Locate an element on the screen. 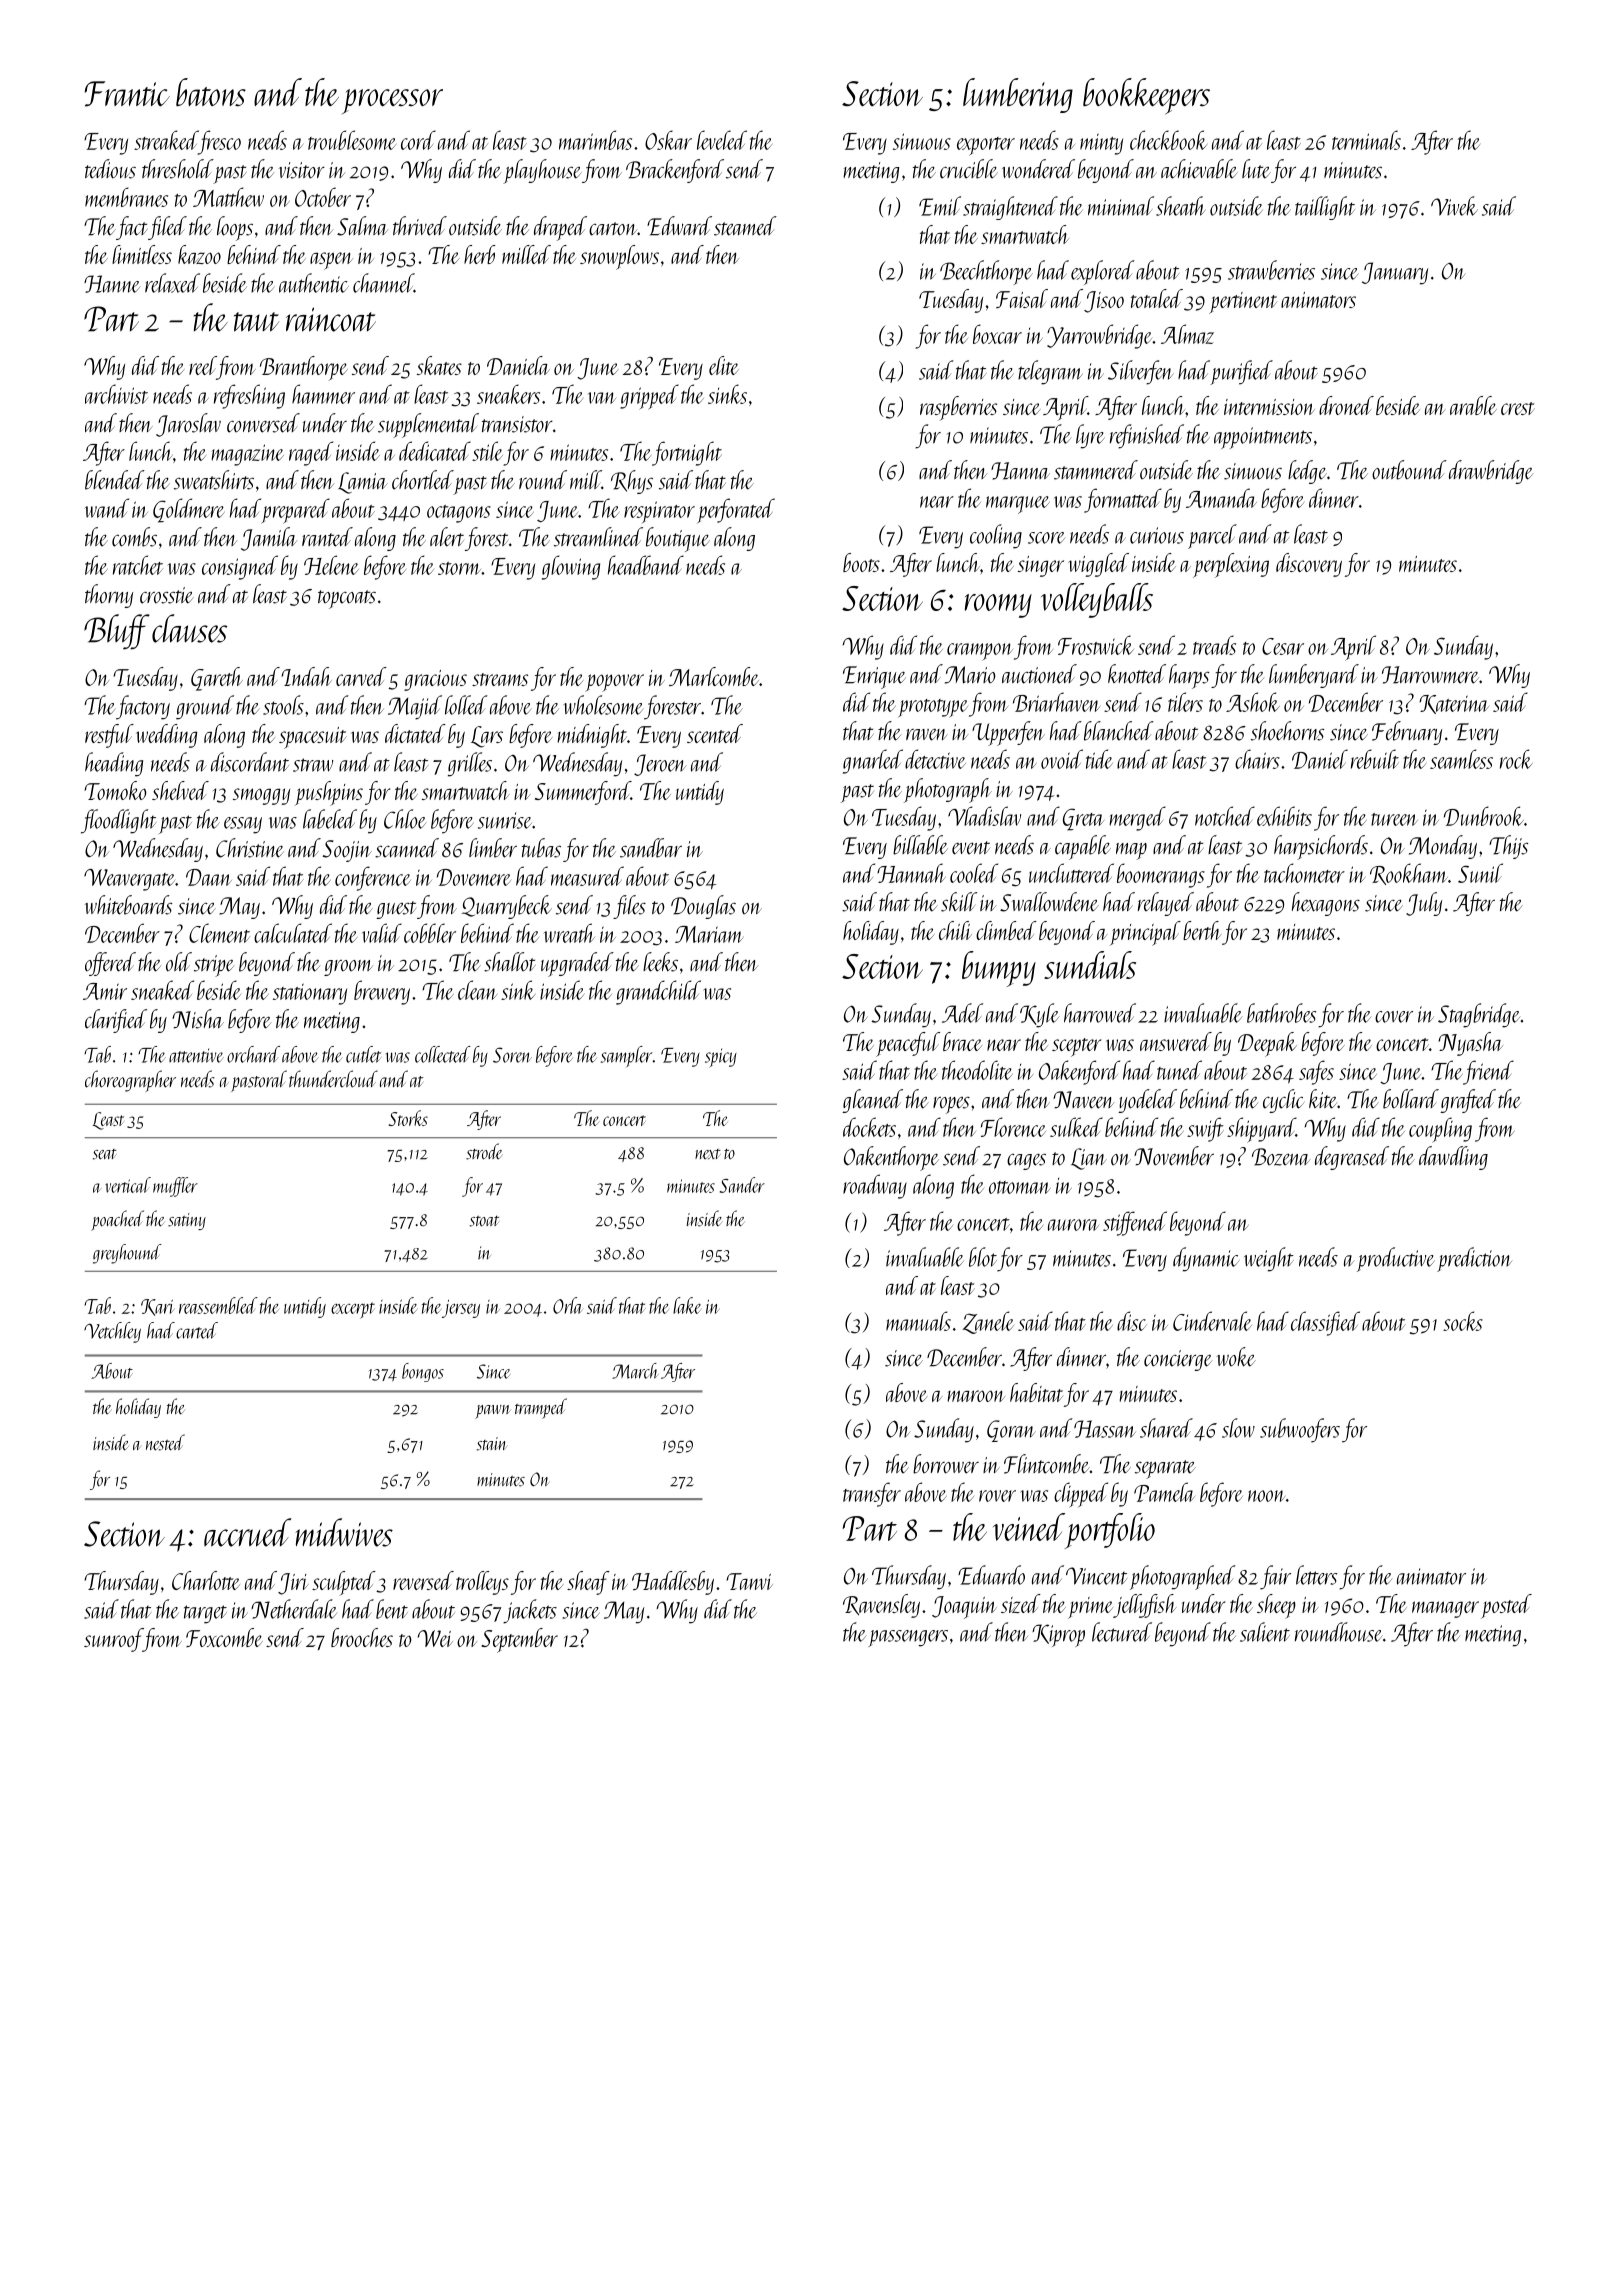  brooches is located at coordinates (362, 1637).
